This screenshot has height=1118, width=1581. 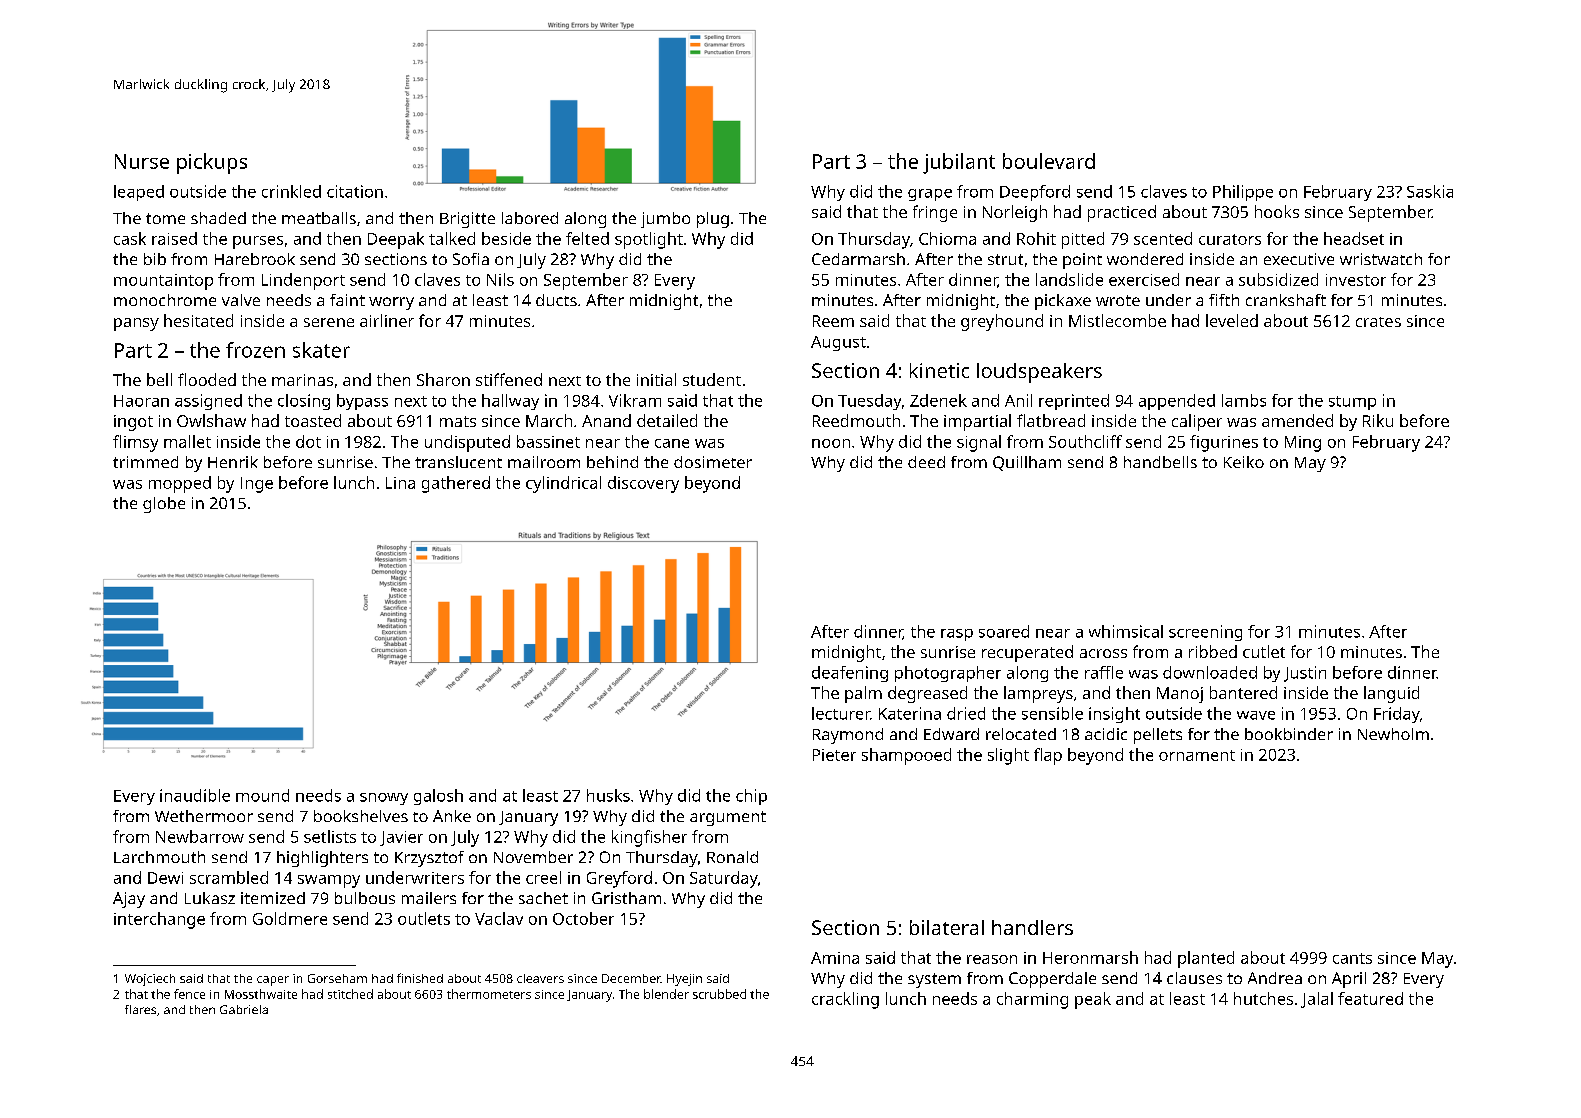 What do you see at coordinates (834, 755) in the screenshot?
I see `Pieter` at bounding box center [834, 755].
